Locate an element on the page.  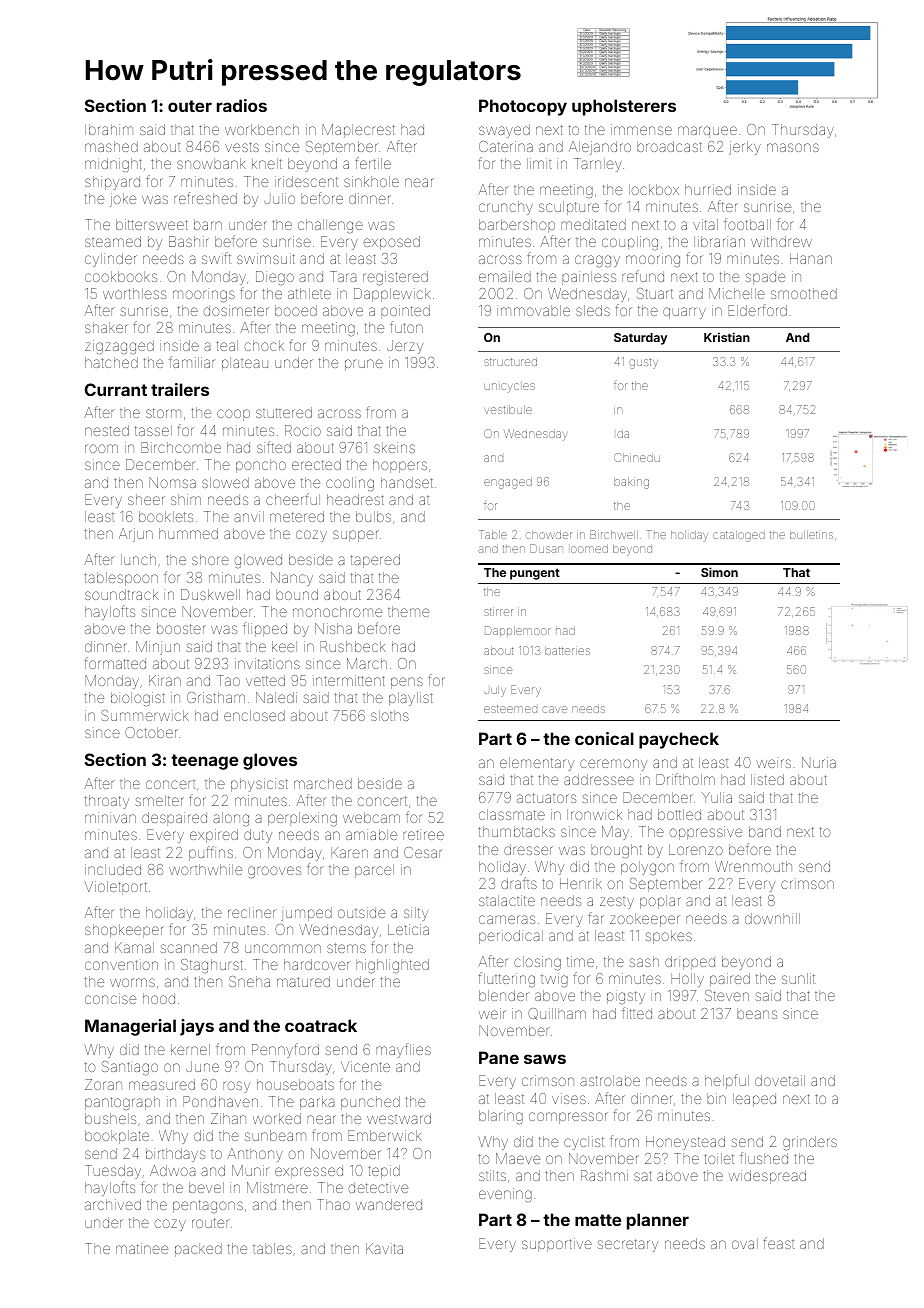
radios is located at coordinates (242, 105).
